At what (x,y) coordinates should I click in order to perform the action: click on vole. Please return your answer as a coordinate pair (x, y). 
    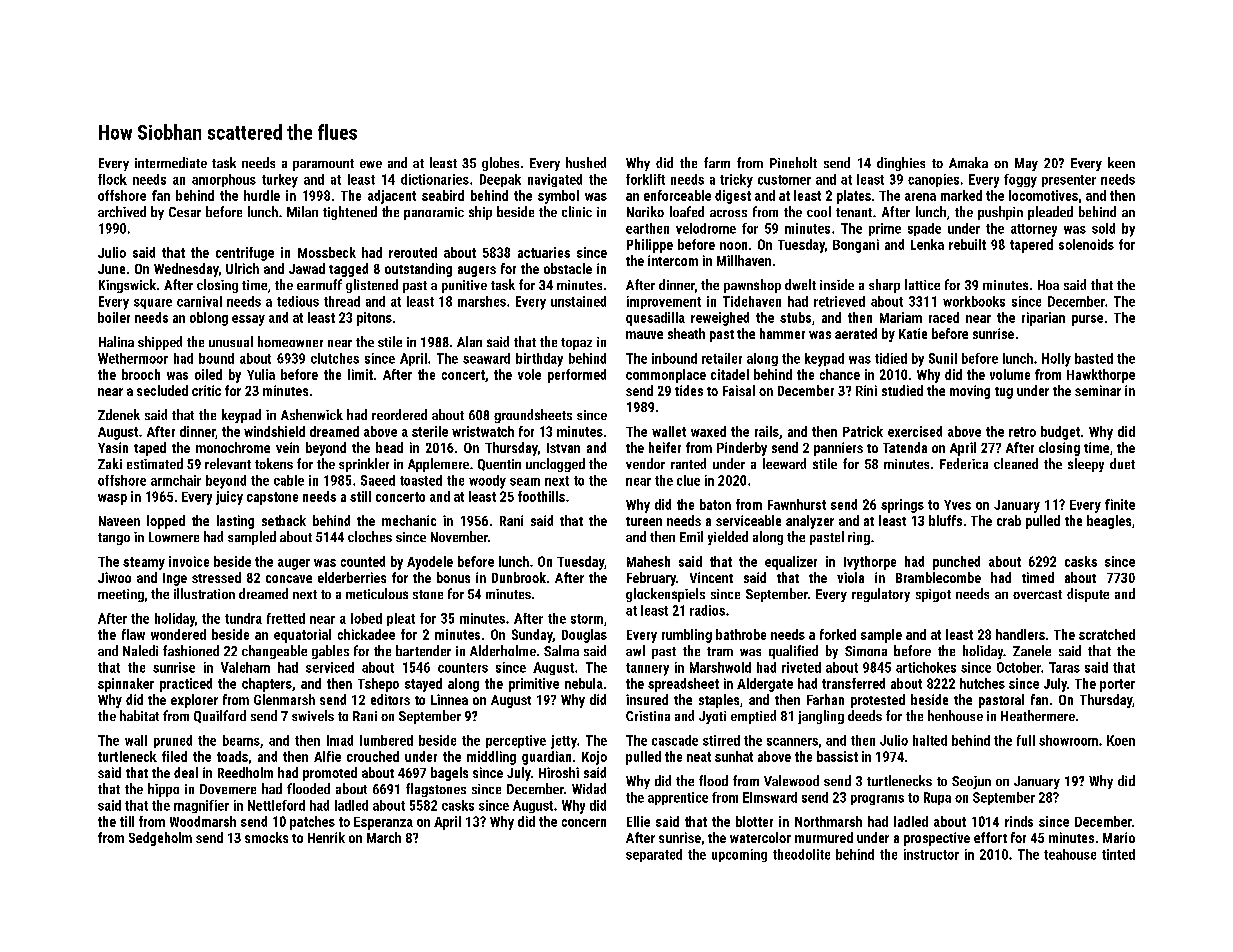
    Looking at the image, I should click on (529, 374).
